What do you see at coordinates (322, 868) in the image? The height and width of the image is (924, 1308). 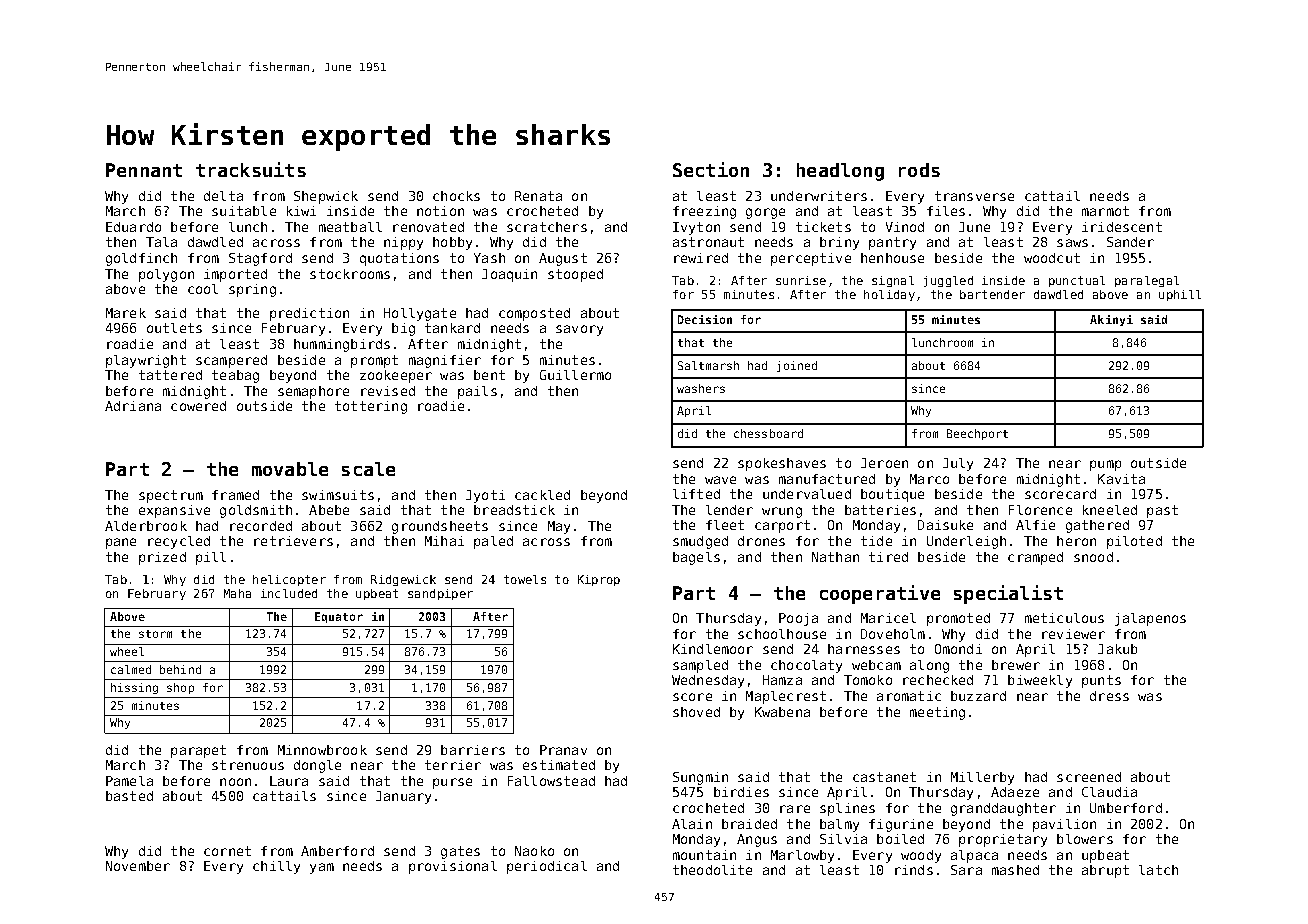 I see `yam` at bounding box center [322, 868].
